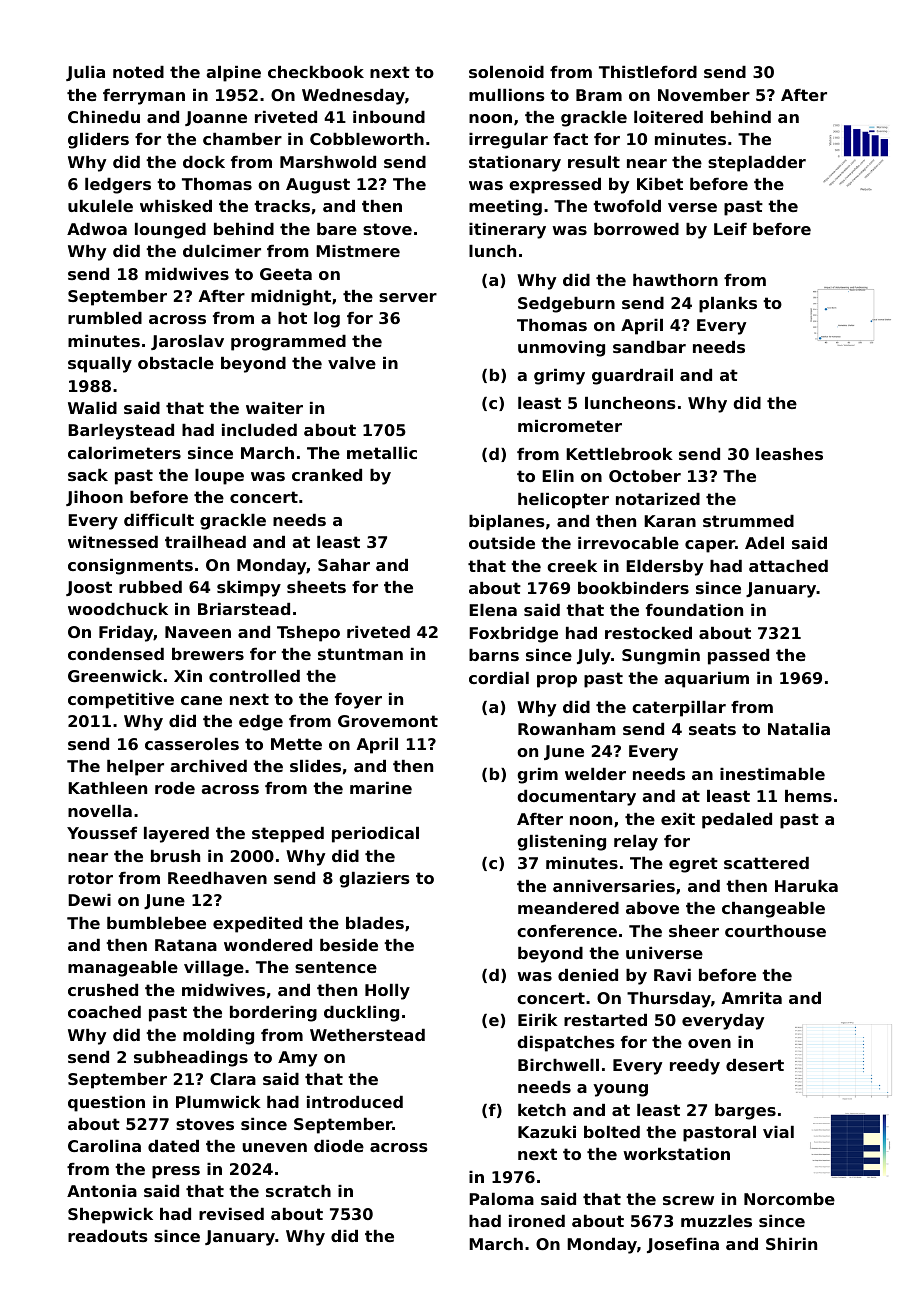 This page has height=1316, width=908. I want to click on stepladder, so click(757, 164).
